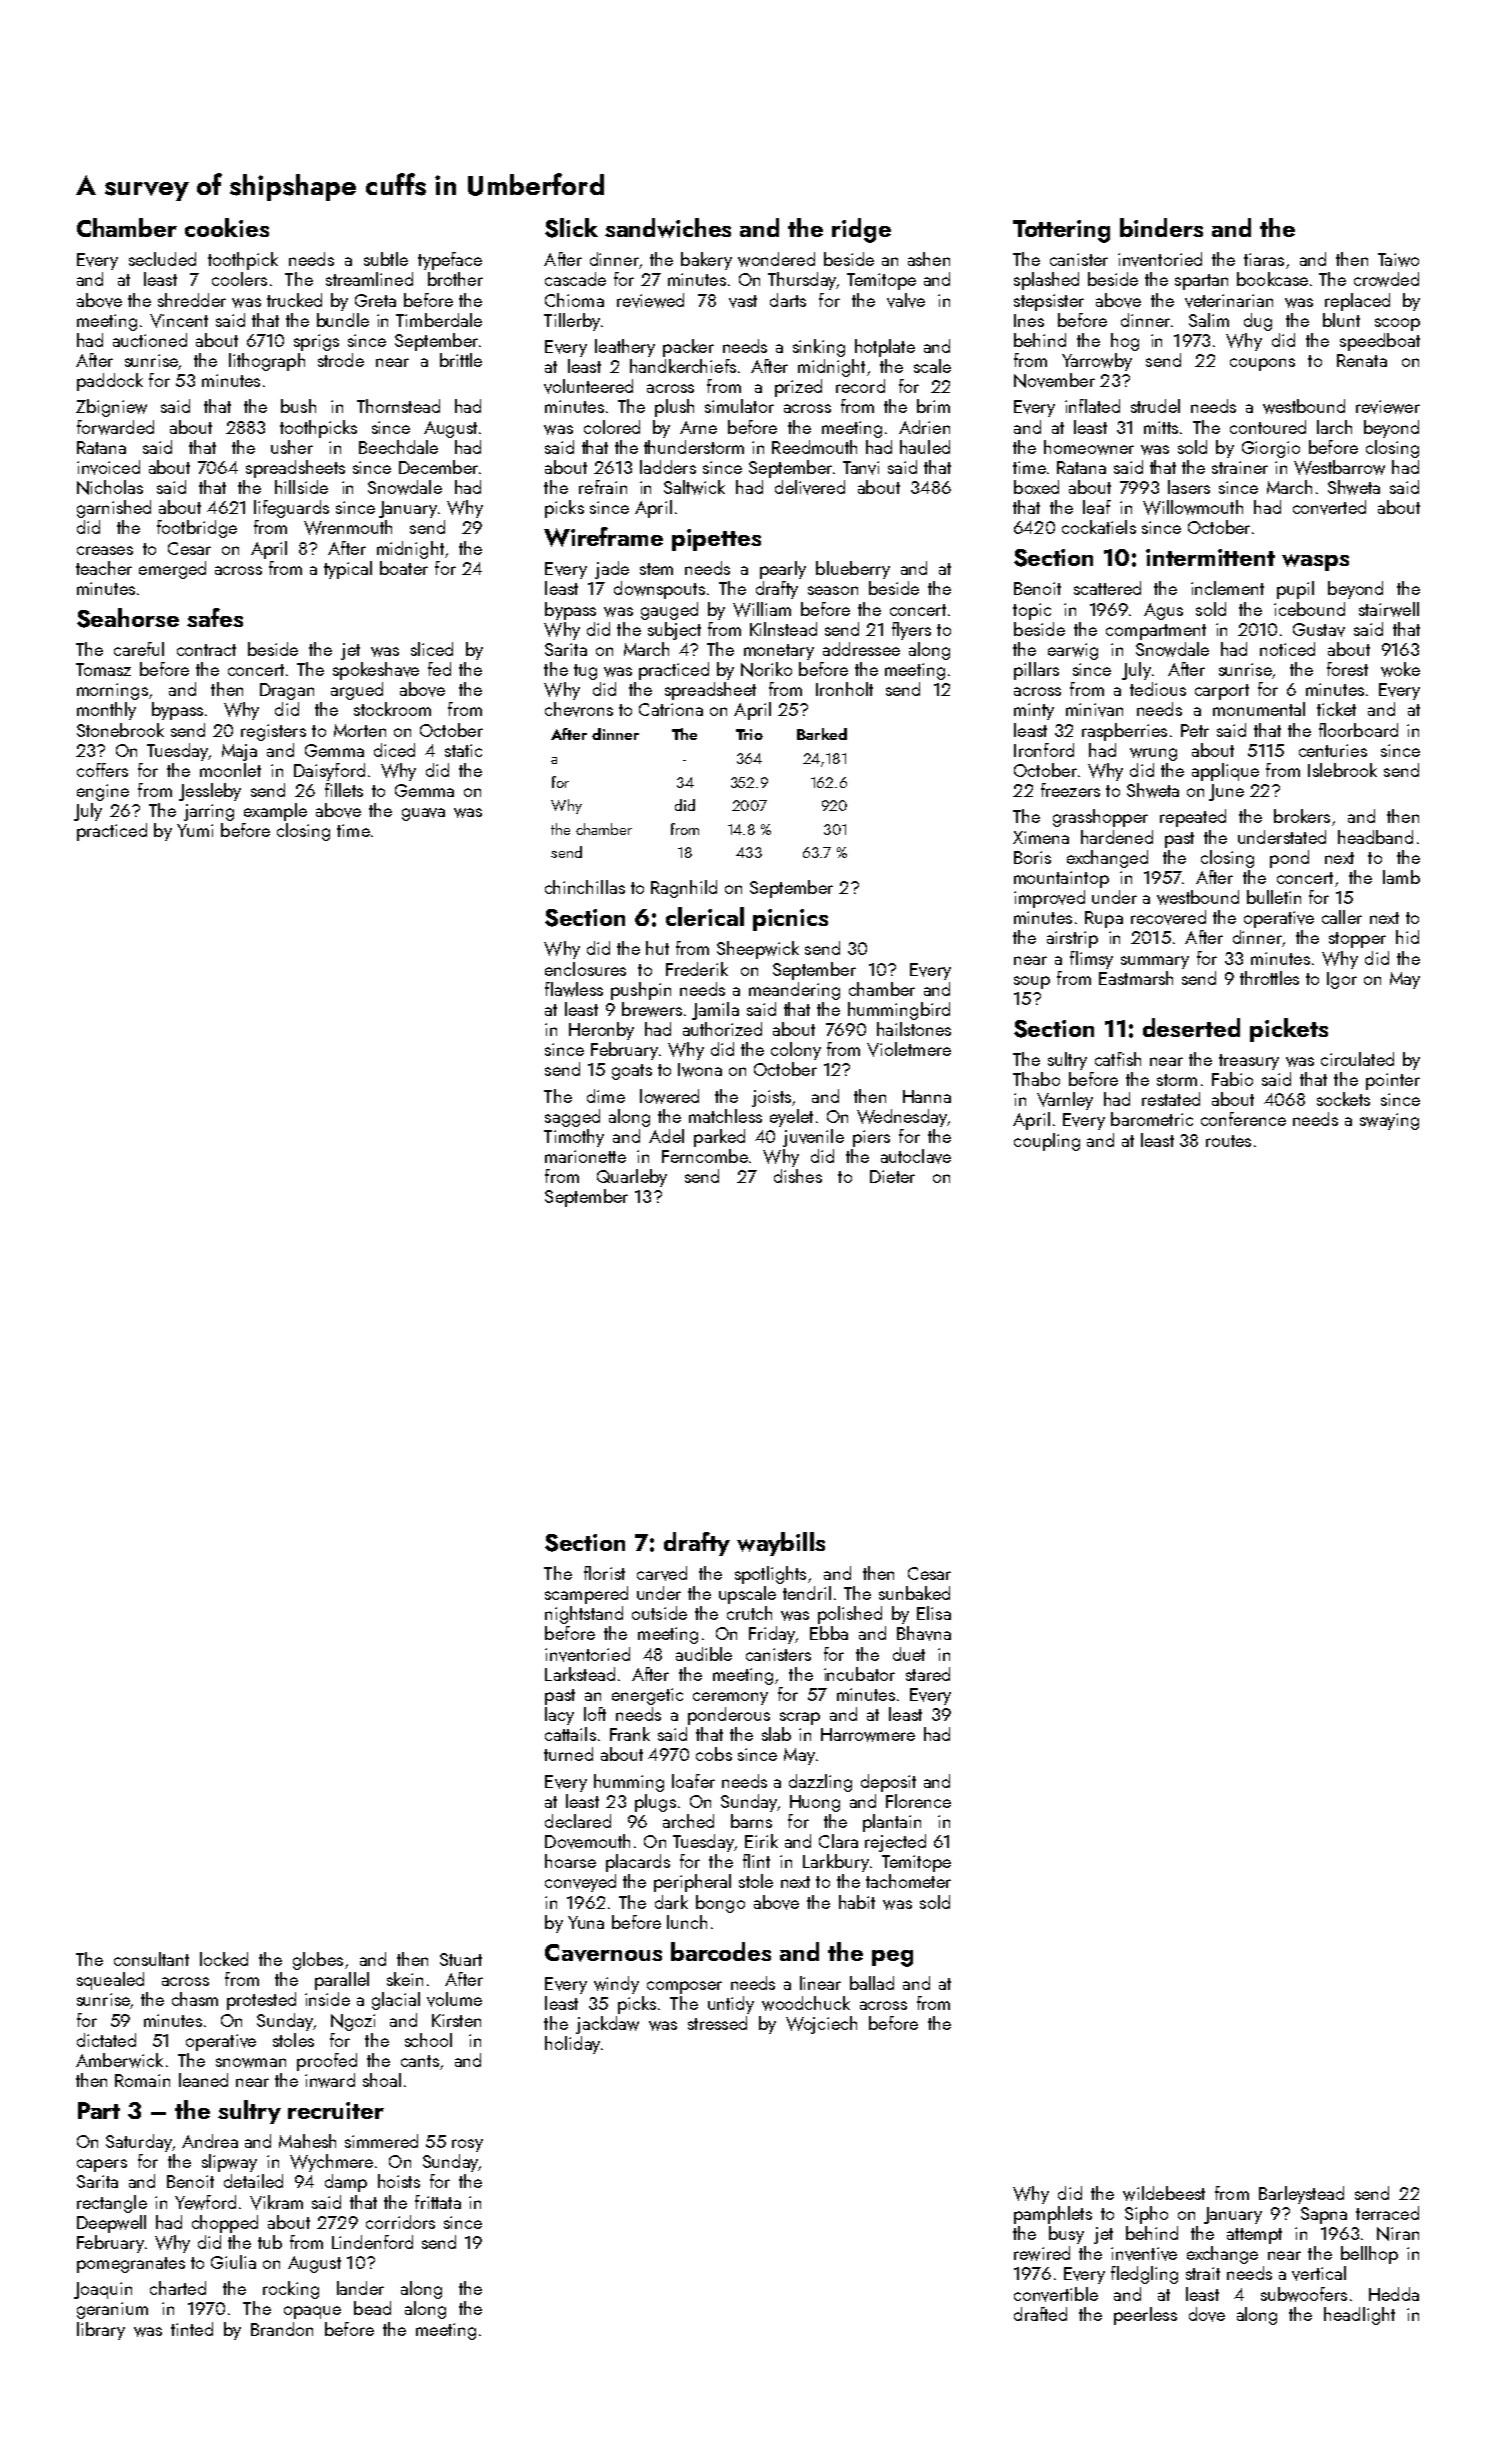 This page has height=2464, width=1496. What do you see at coordinates (918, 1801) in the page?
I see `Florence` at bounding box center [918, 1801].
